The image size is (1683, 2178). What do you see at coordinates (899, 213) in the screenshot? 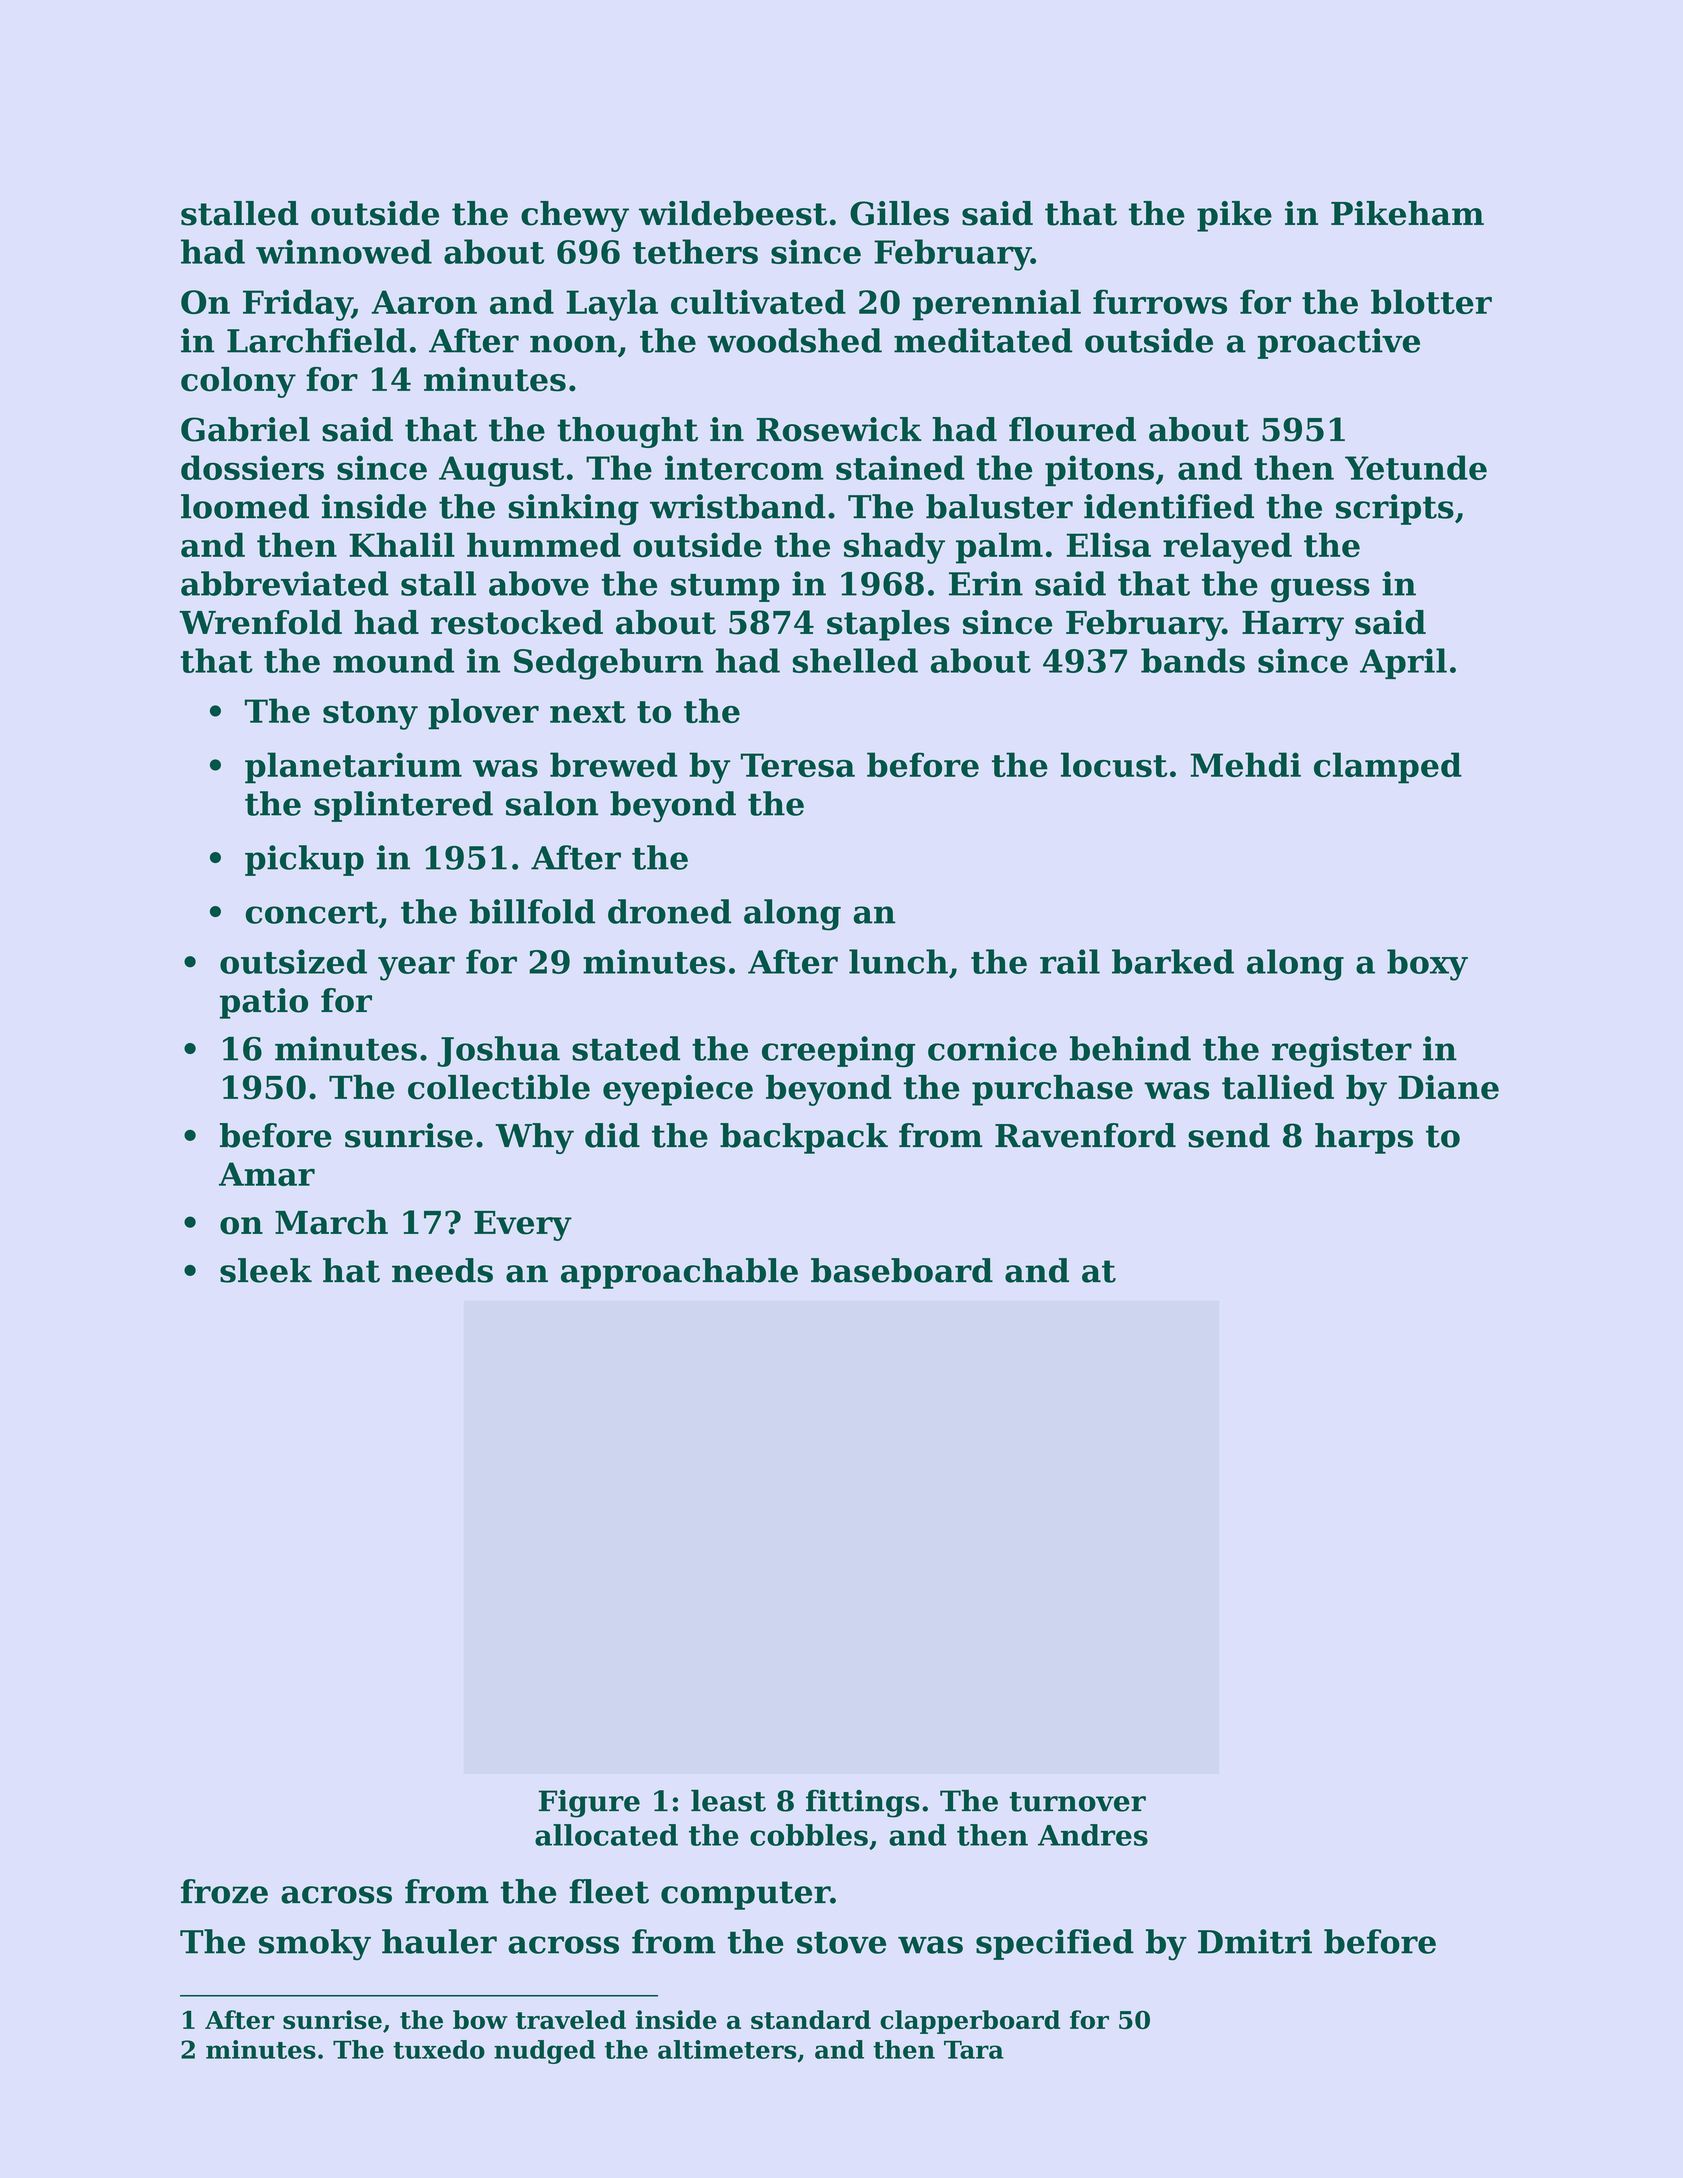
I see `Gilles` at bounding box center [899, 213].
